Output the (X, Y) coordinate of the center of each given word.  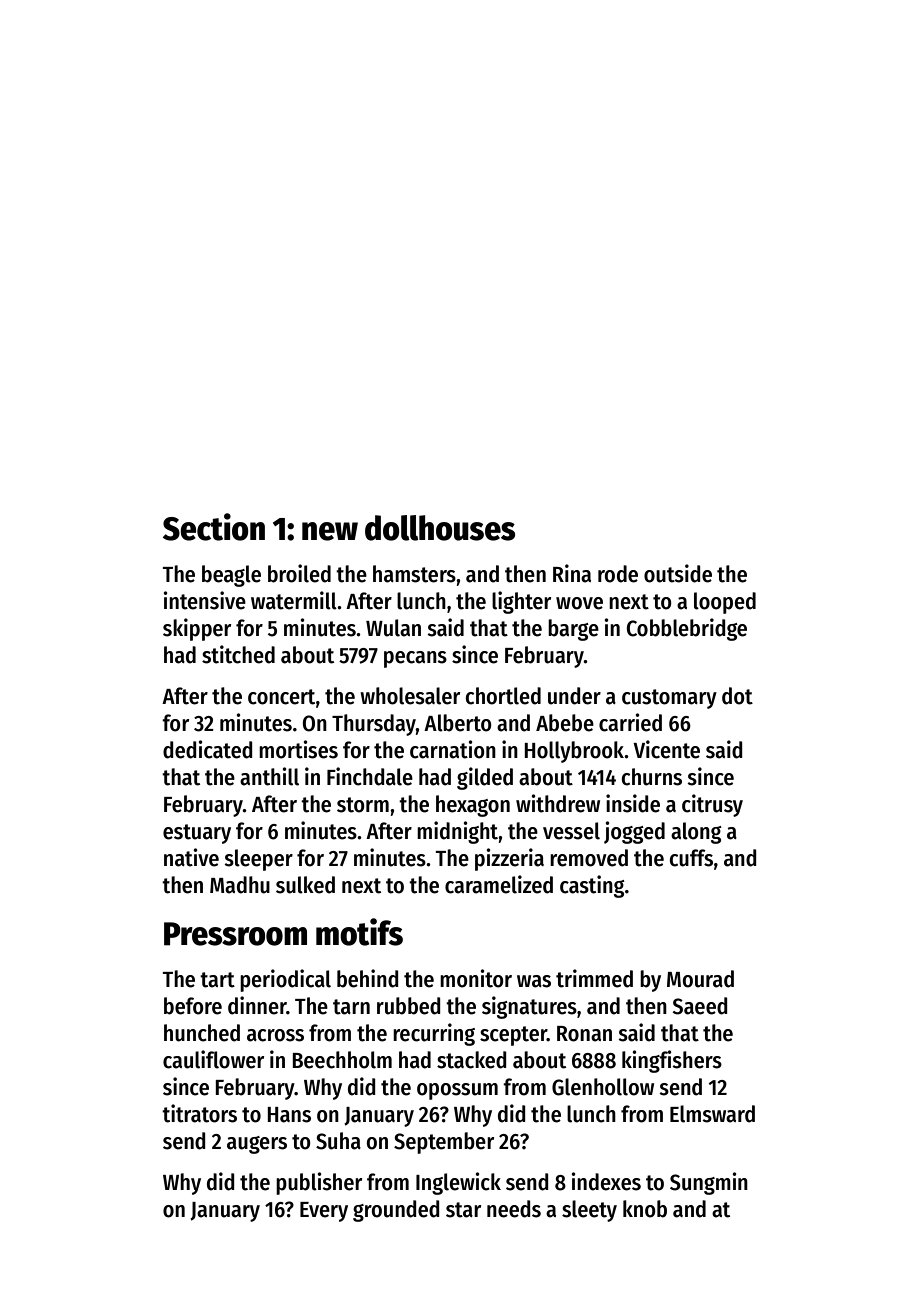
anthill (269, 776)
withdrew (558, 803)
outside (678, 573)
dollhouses (440, 528)
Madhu (240, 885)
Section (214, 527)
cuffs (691, 858)
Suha (338, 1141)
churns (652, 777)
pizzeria (509, 859)
